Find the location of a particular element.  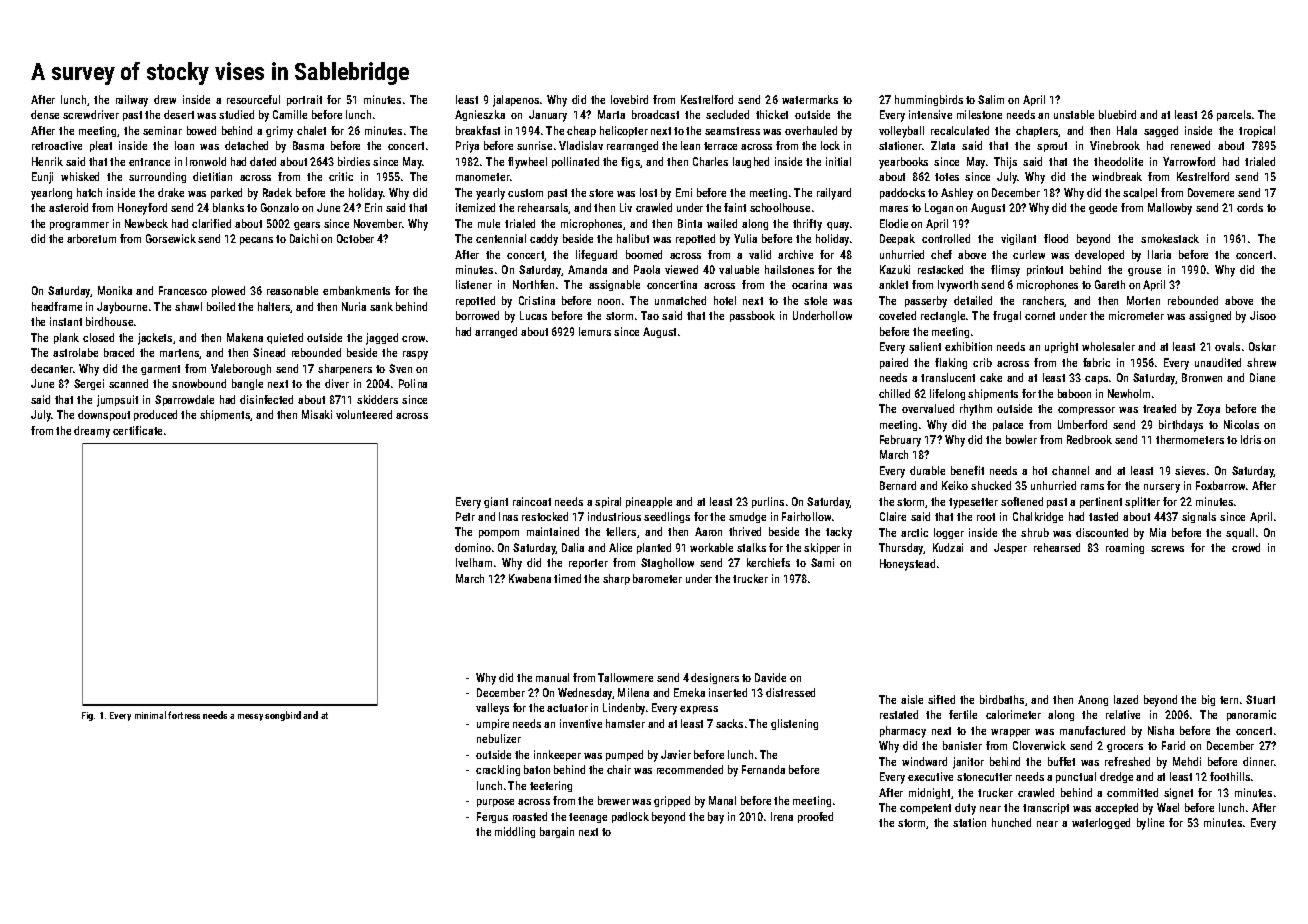

Davide is located at coordinates (770, 677).
